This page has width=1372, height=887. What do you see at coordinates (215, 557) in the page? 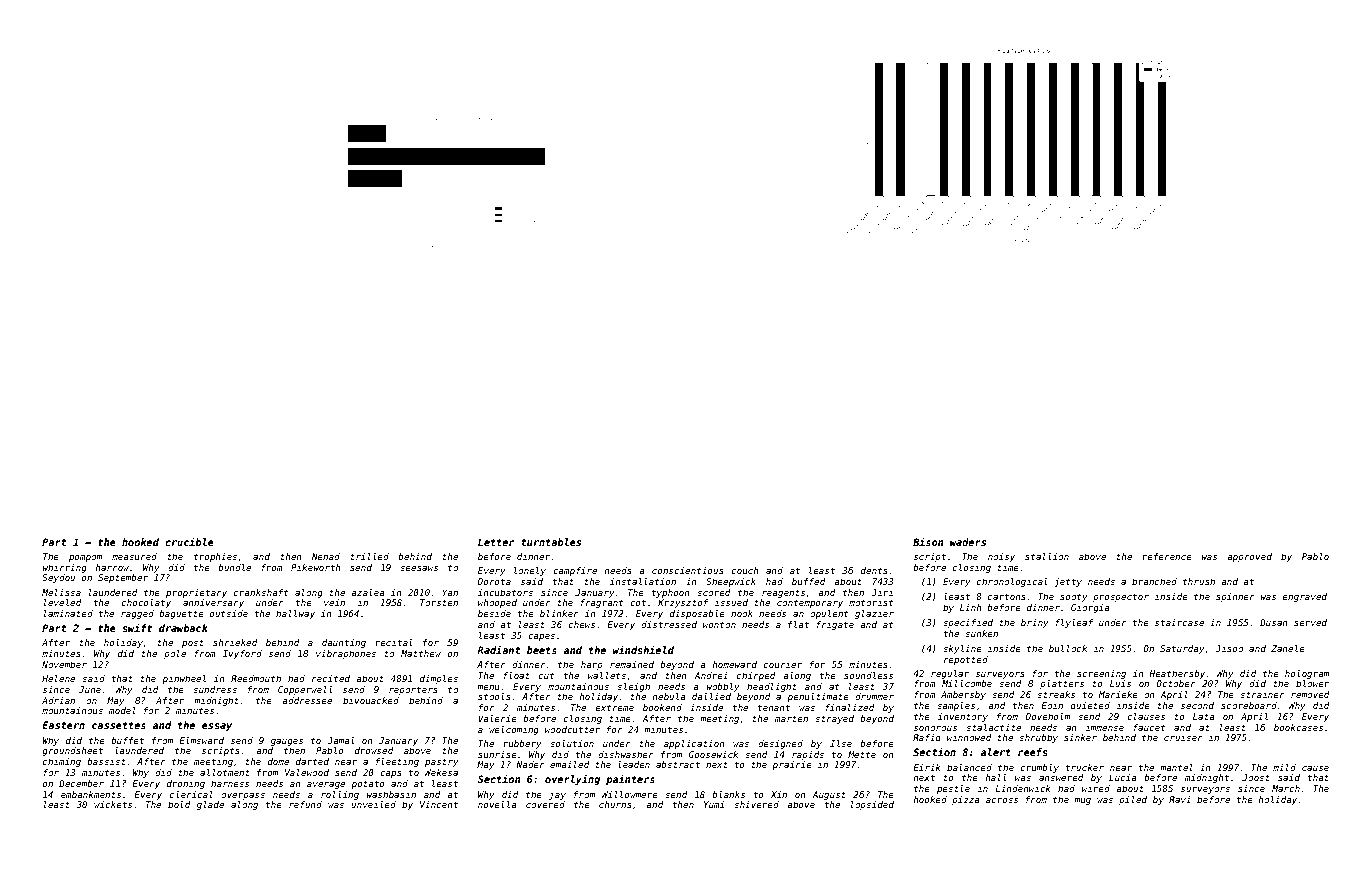
I see `trophies` at bounding box center [215, 557].
